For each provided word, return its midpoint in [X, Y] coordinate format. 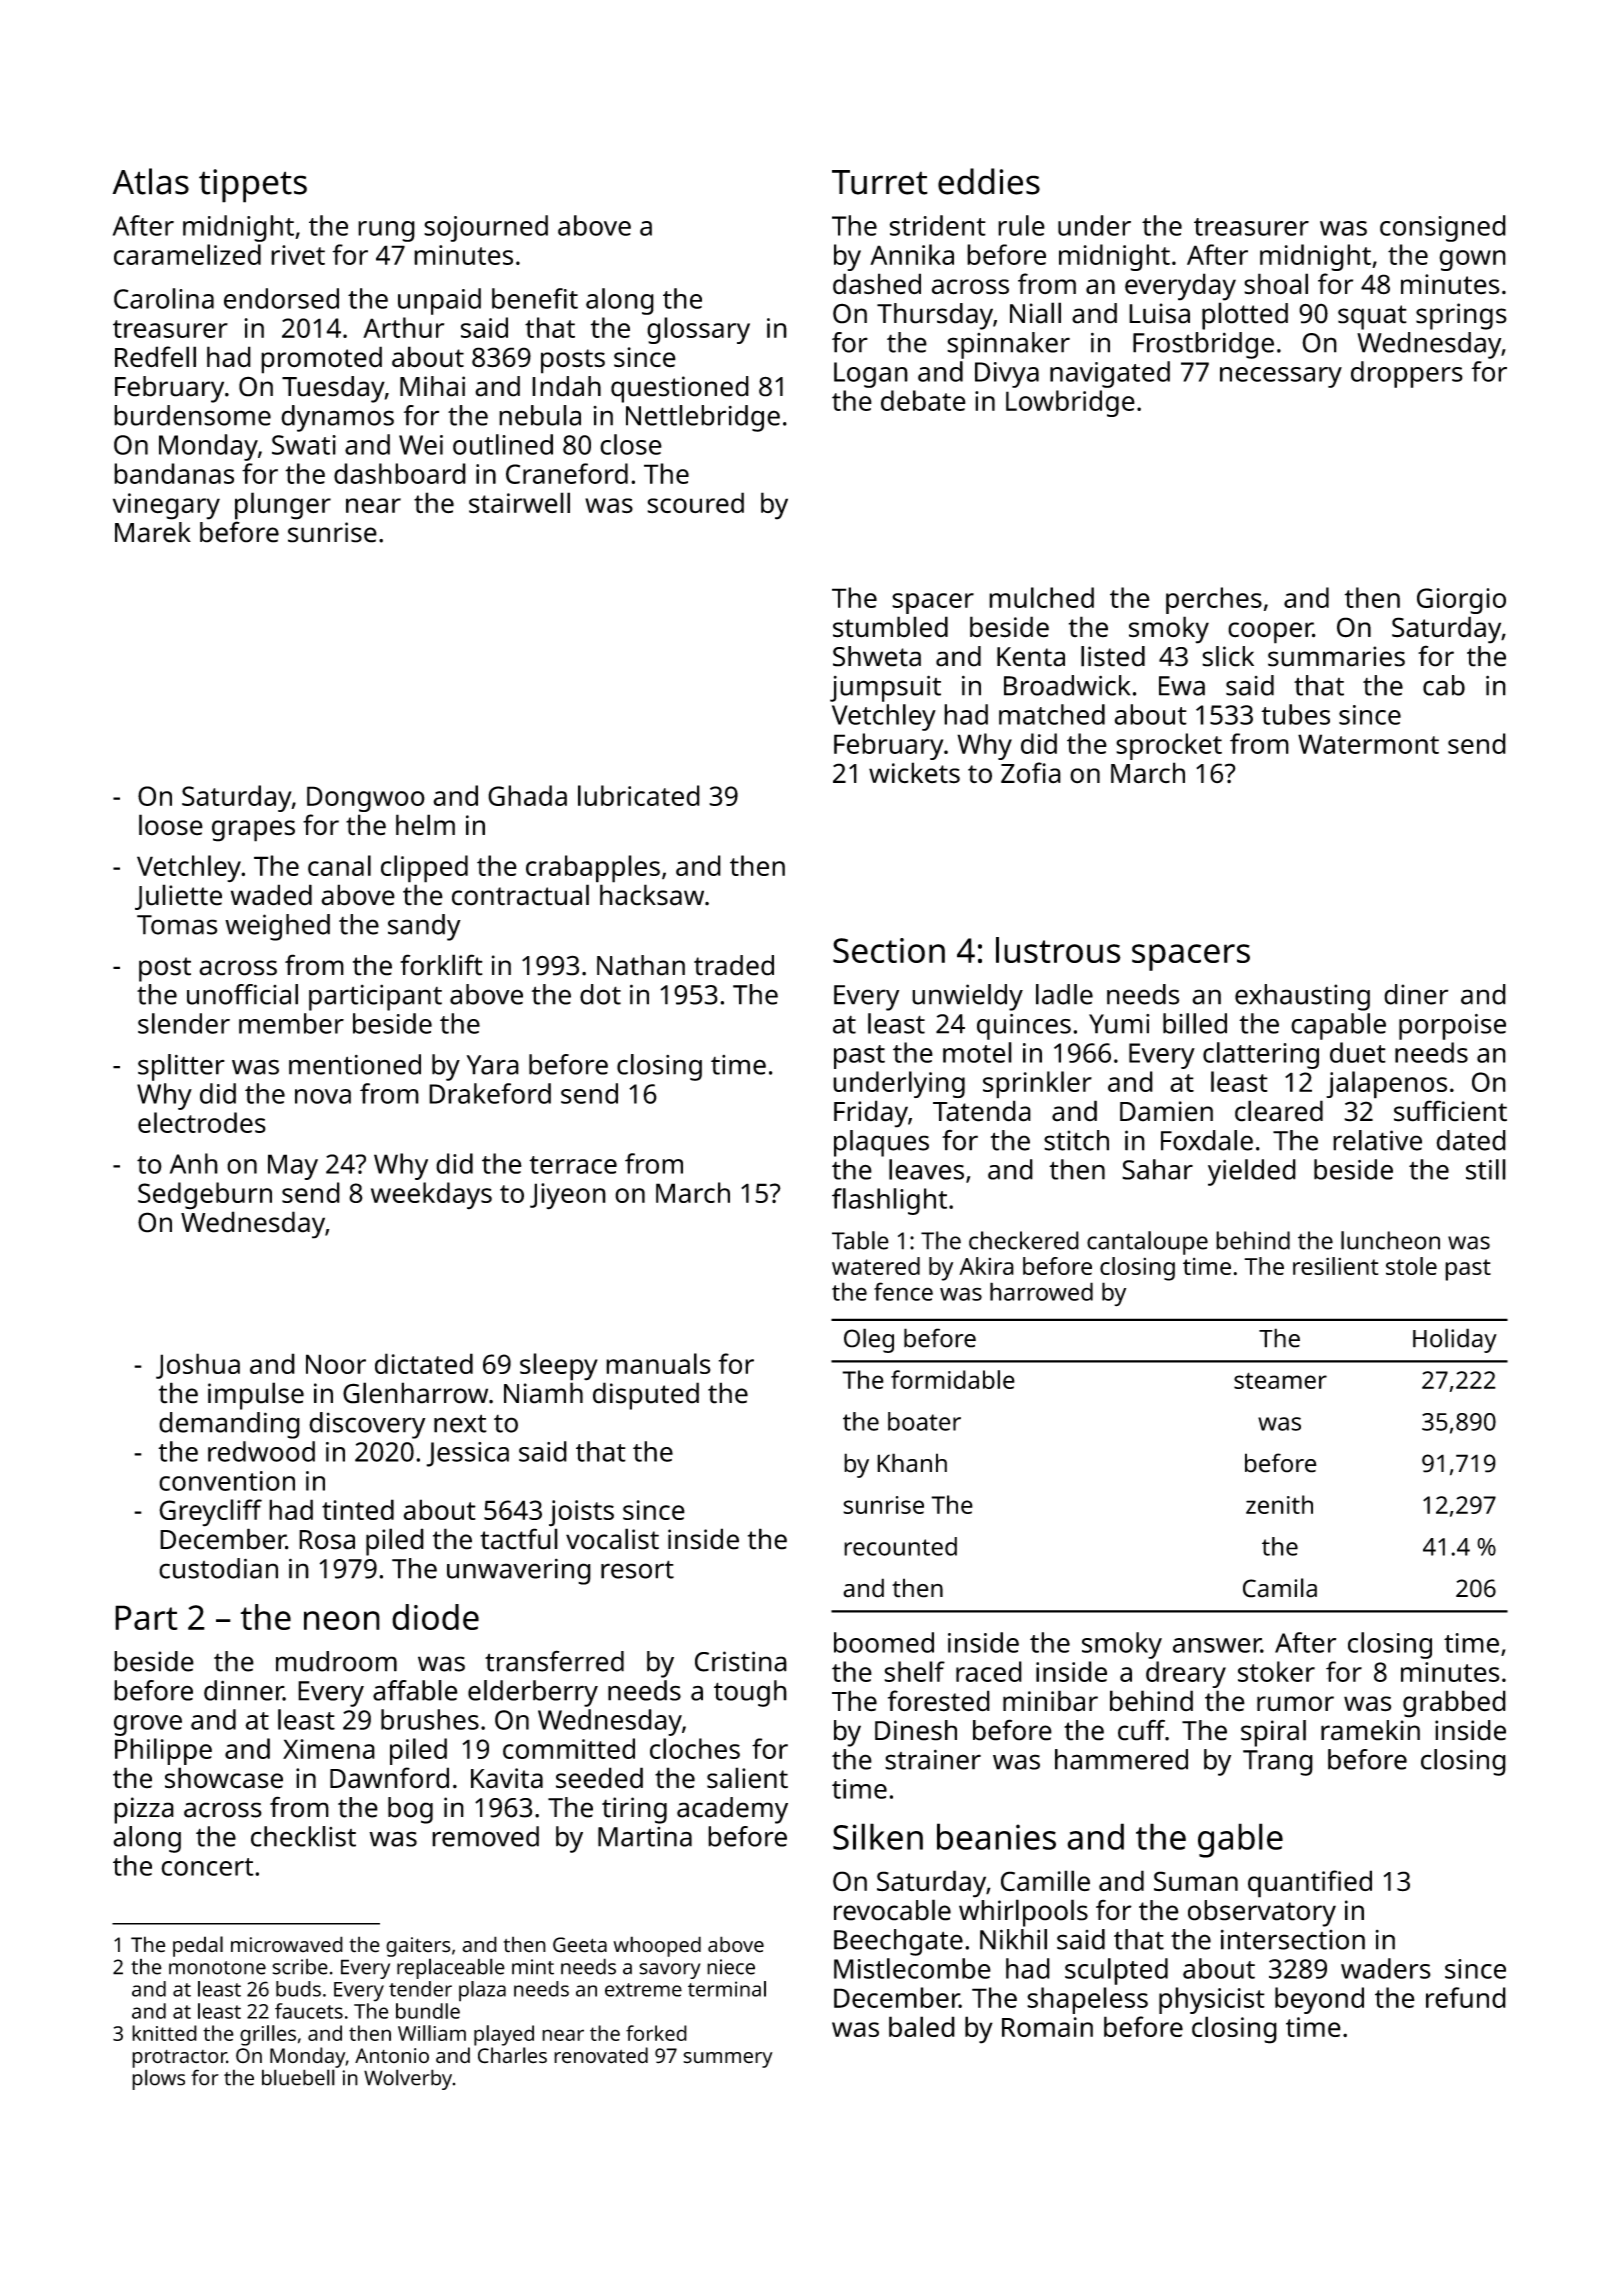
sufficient [1450, 1111]
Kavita [507, 1778]
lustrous [1058, 950]
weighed [277, 927]
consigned [1443, 228]
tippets [253, 186]
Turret [880, 182]
